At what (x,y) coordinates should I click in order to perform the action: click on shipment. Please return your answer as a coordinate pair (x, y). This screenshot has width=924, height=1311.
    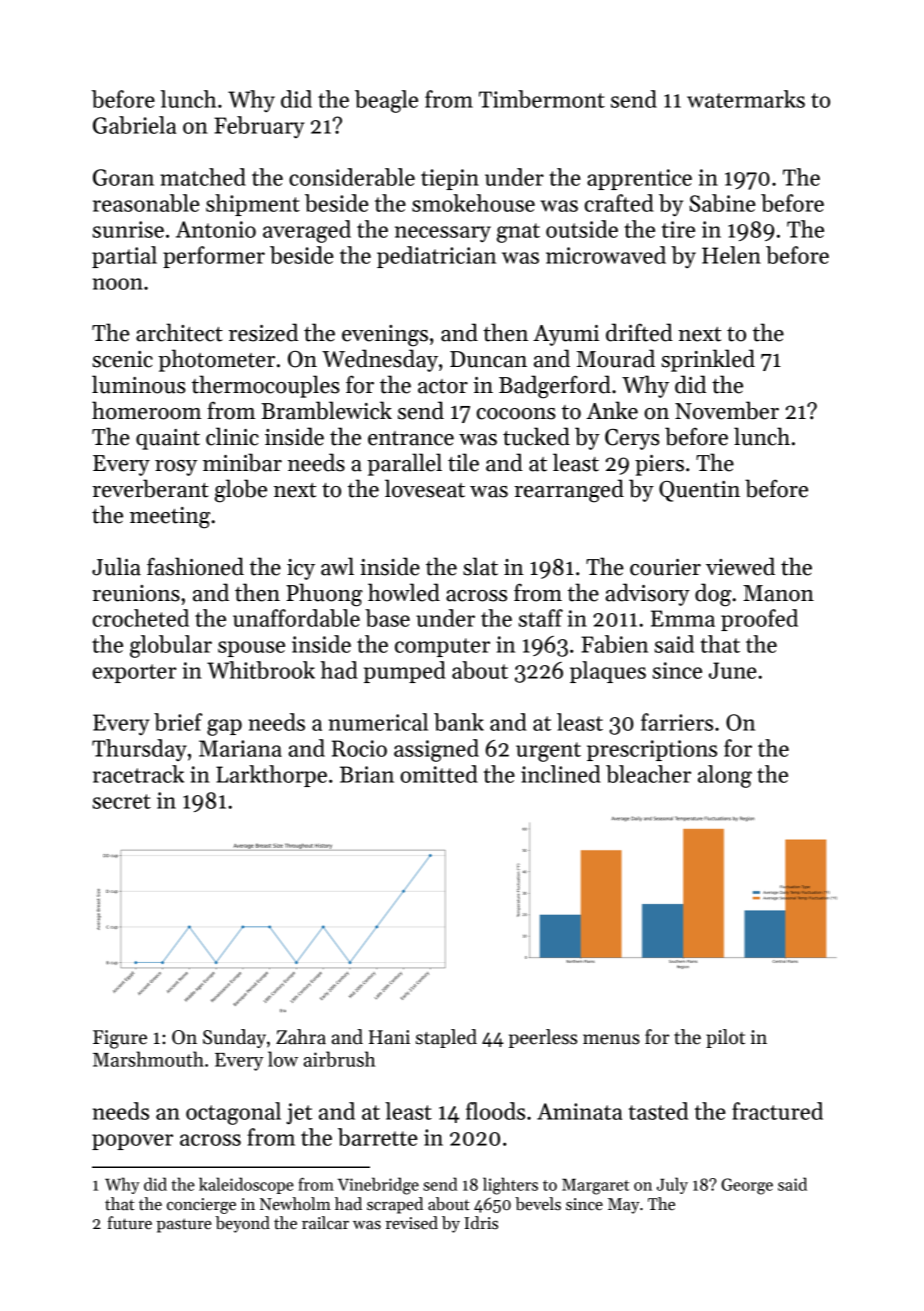
    Looking at the image, I should click on (253, 205).
